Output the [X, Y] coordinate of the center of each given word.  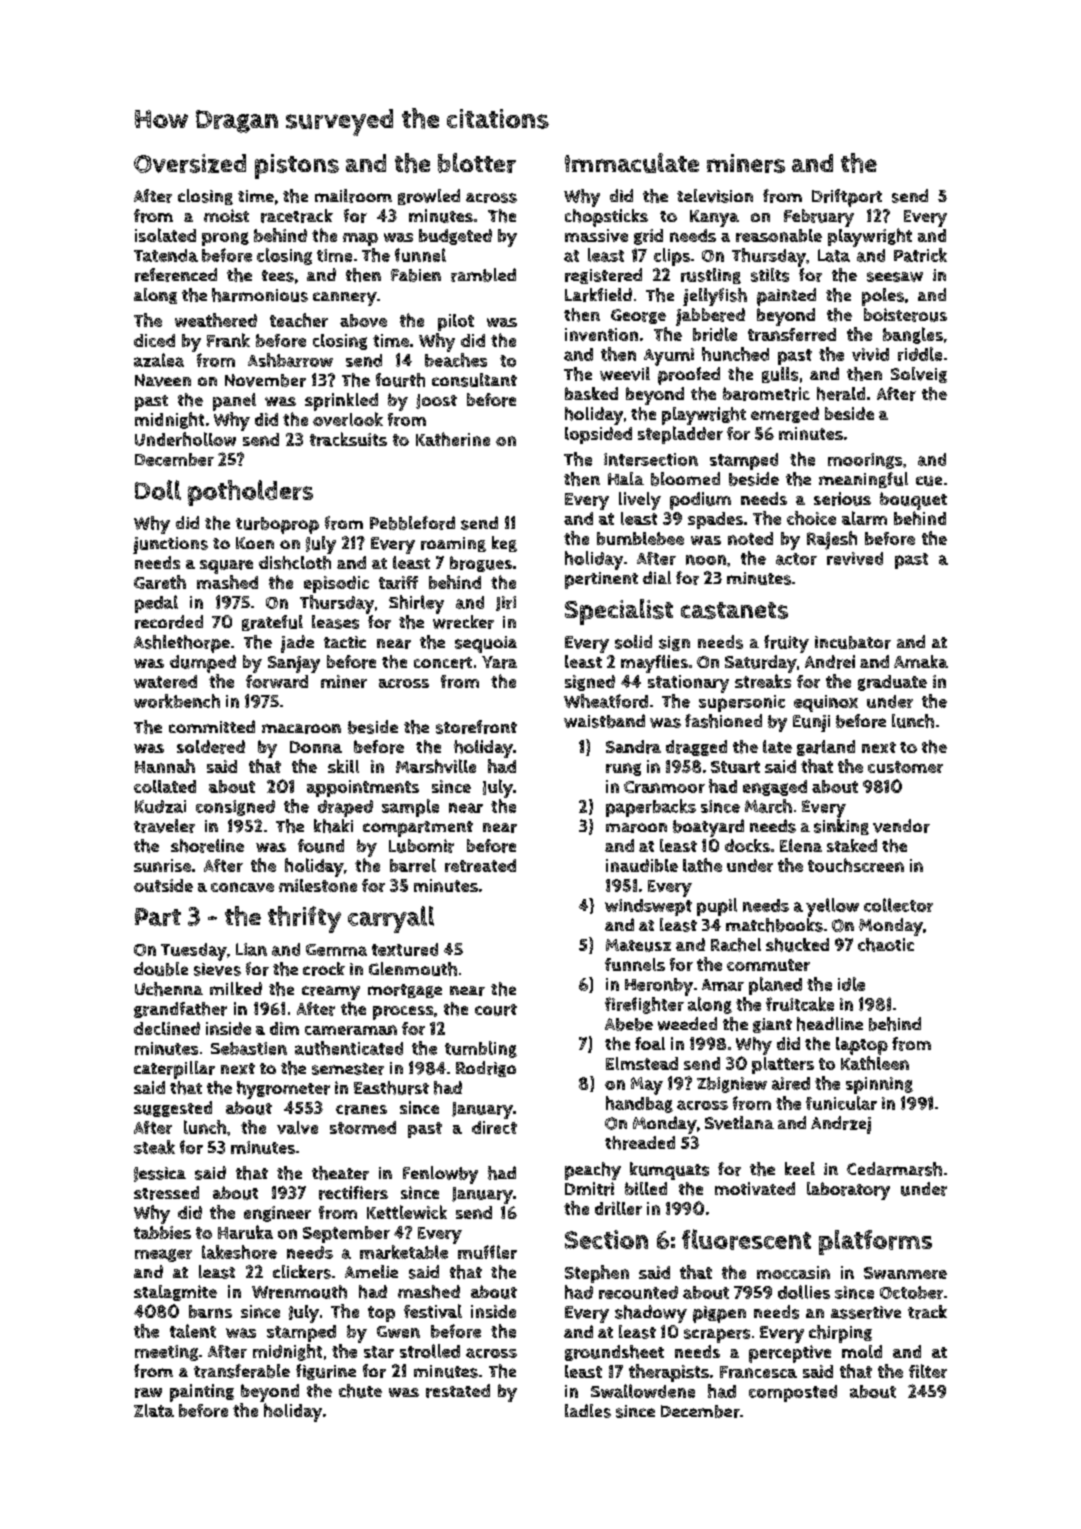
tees [278, 276]
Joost [436, 401]
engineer [277, 1214]
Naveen [163, 380]
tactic [345, 642]
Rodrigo [486, 1069]
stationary [688, 684]
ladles [588, 1411]
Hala [626, 478]
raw [148, 1393]
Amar [723, 985]
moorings [865, 461]
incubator [853, 642]
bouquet [913, 501]
